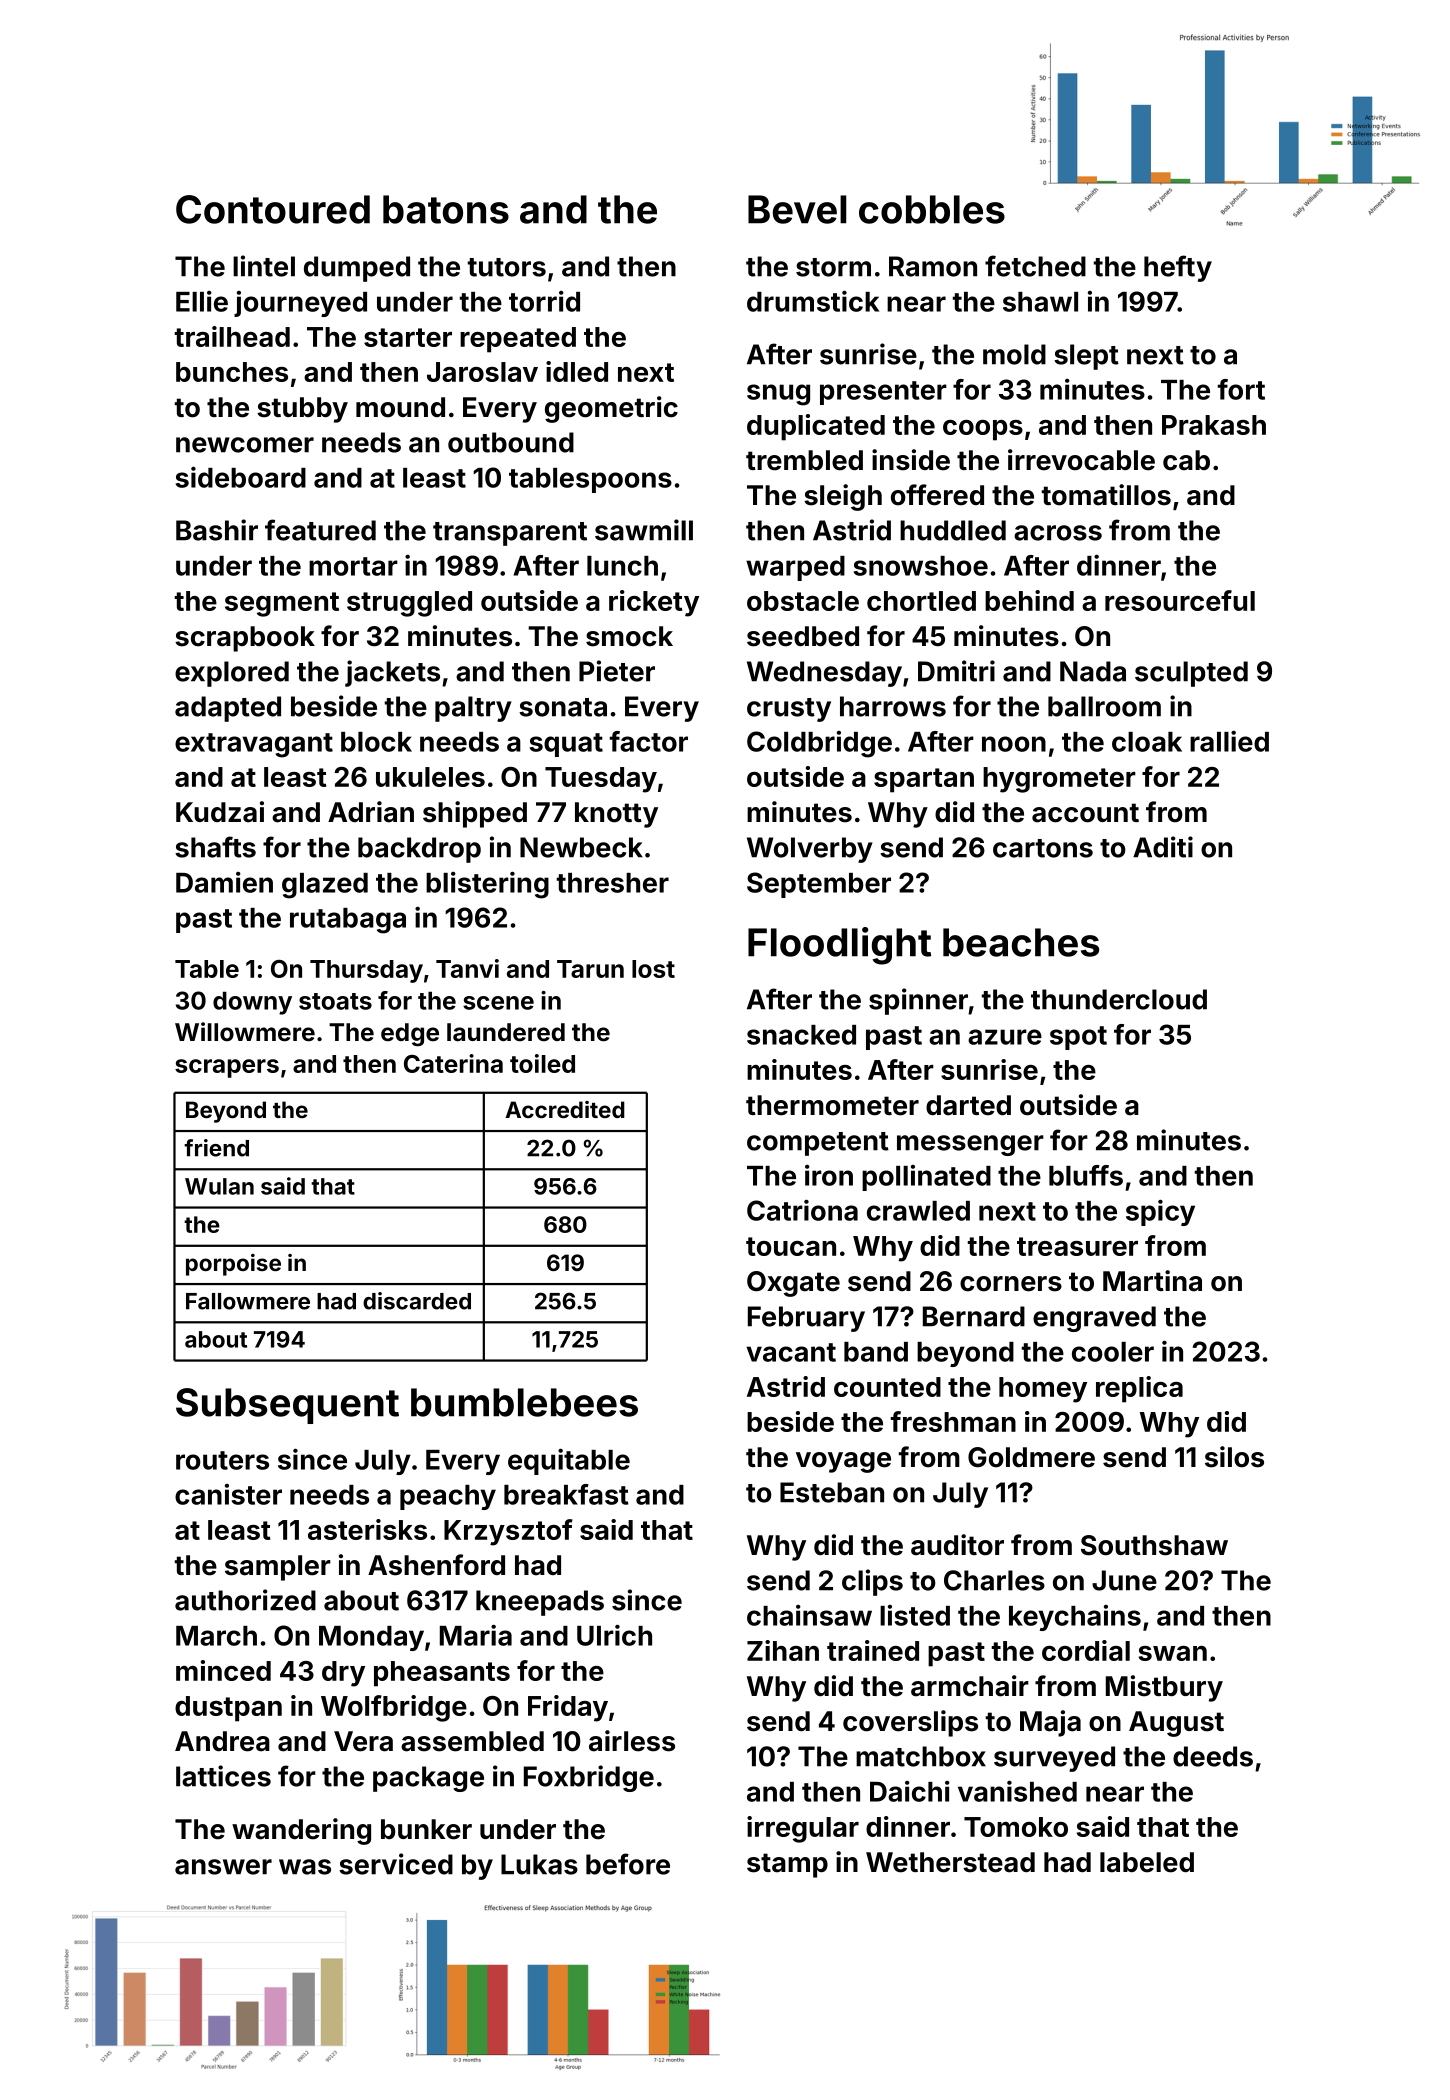  Describe the element at coordinates (783, 1650) in the screenshot. I see `Zihan` at that location.
